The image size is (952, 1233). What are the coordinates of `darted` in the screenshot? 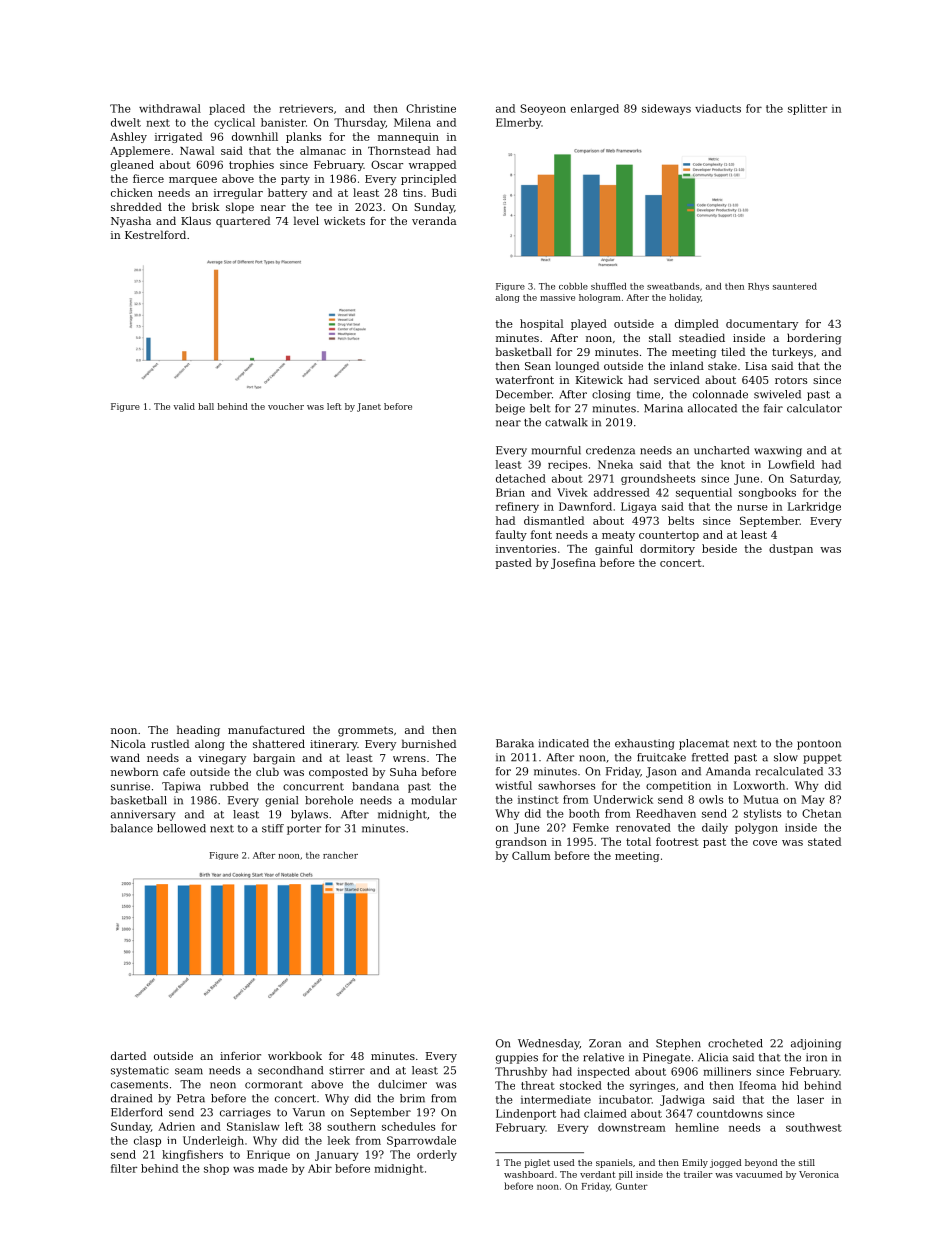 It's located at (128, 1055).
